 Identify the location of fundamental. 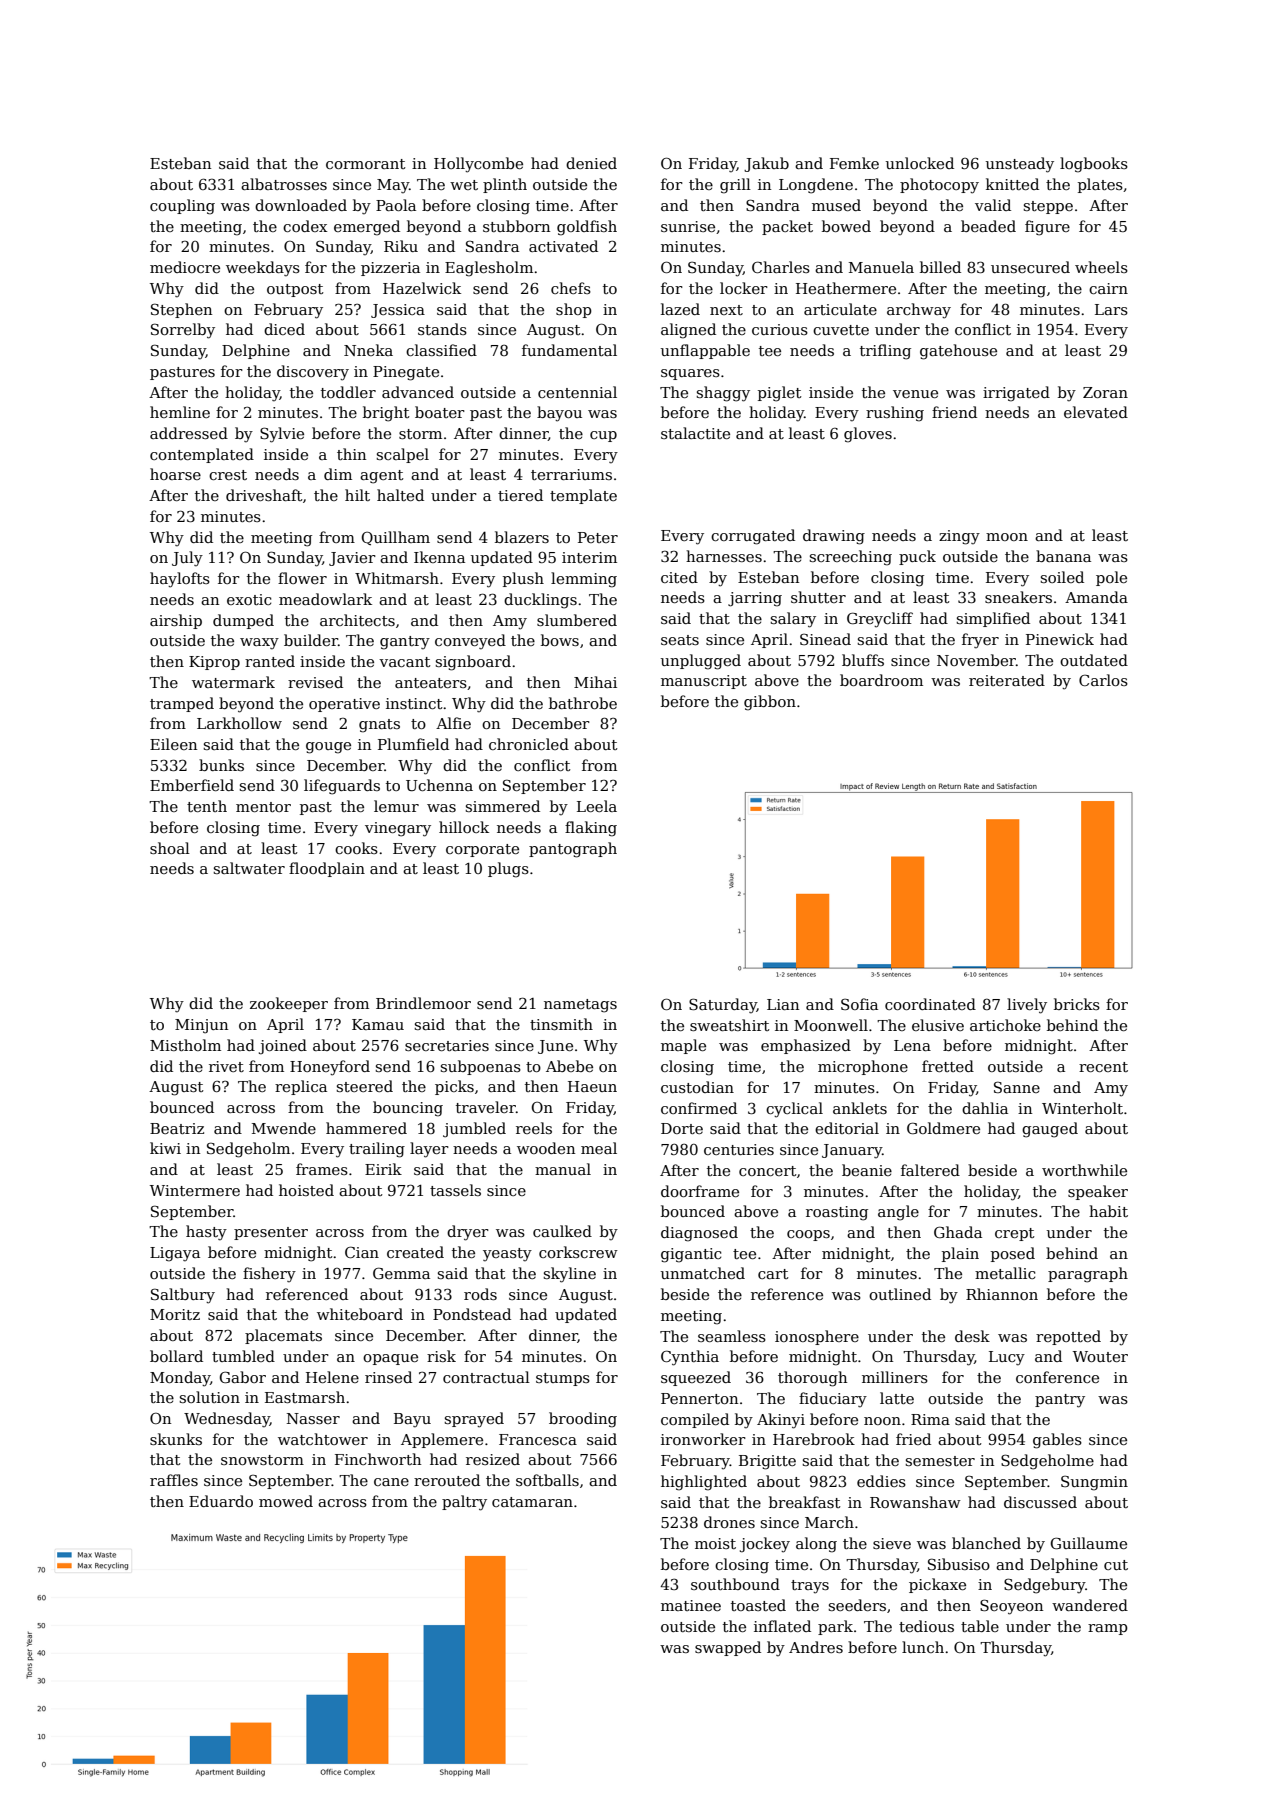
(569, 350).
